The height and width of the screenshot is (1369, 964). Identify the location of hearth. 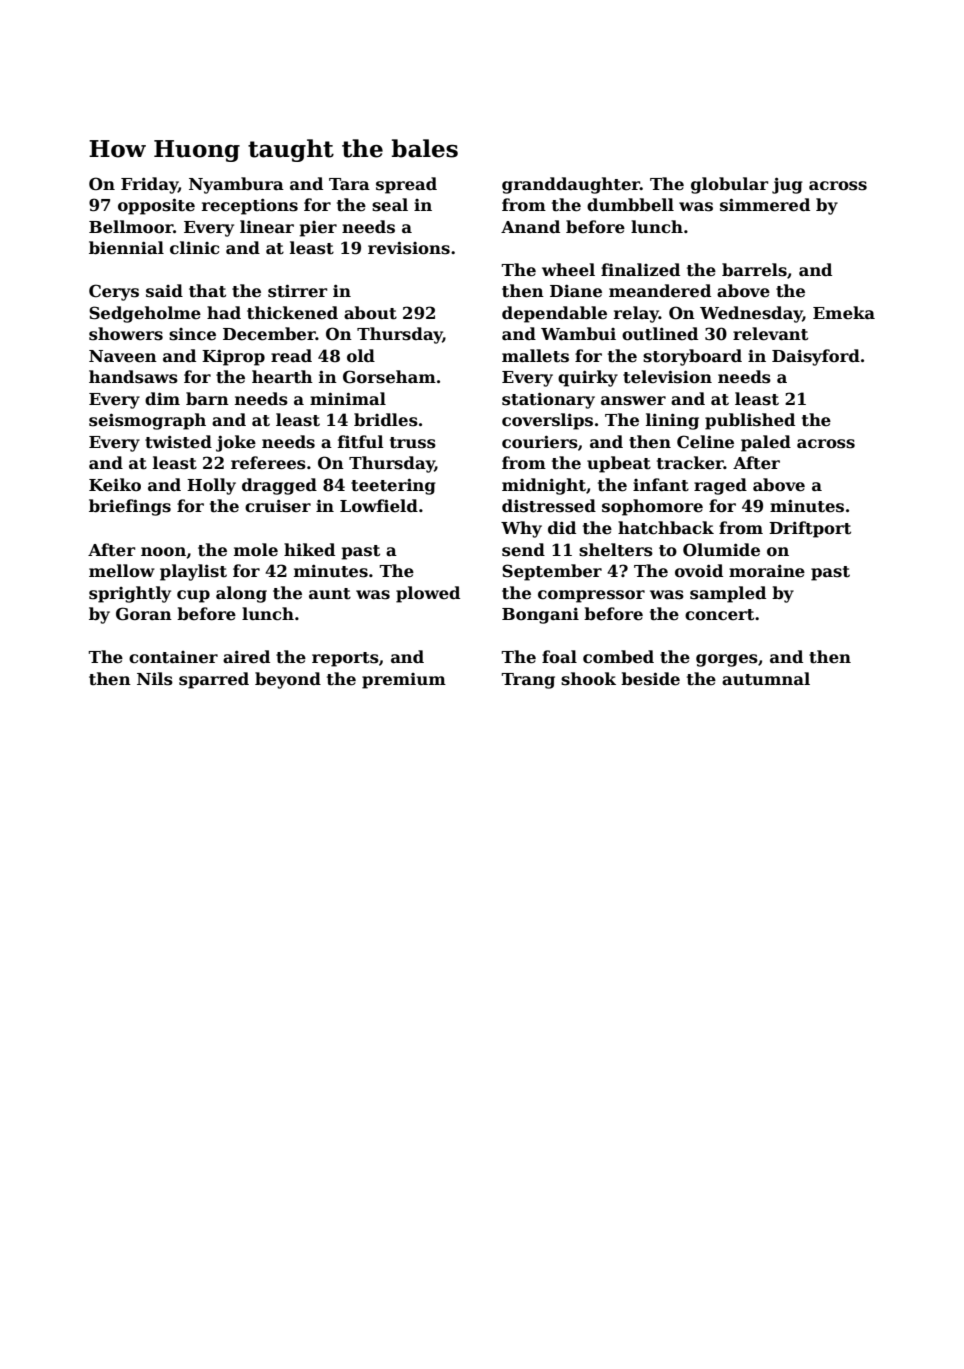
(282, 376).
